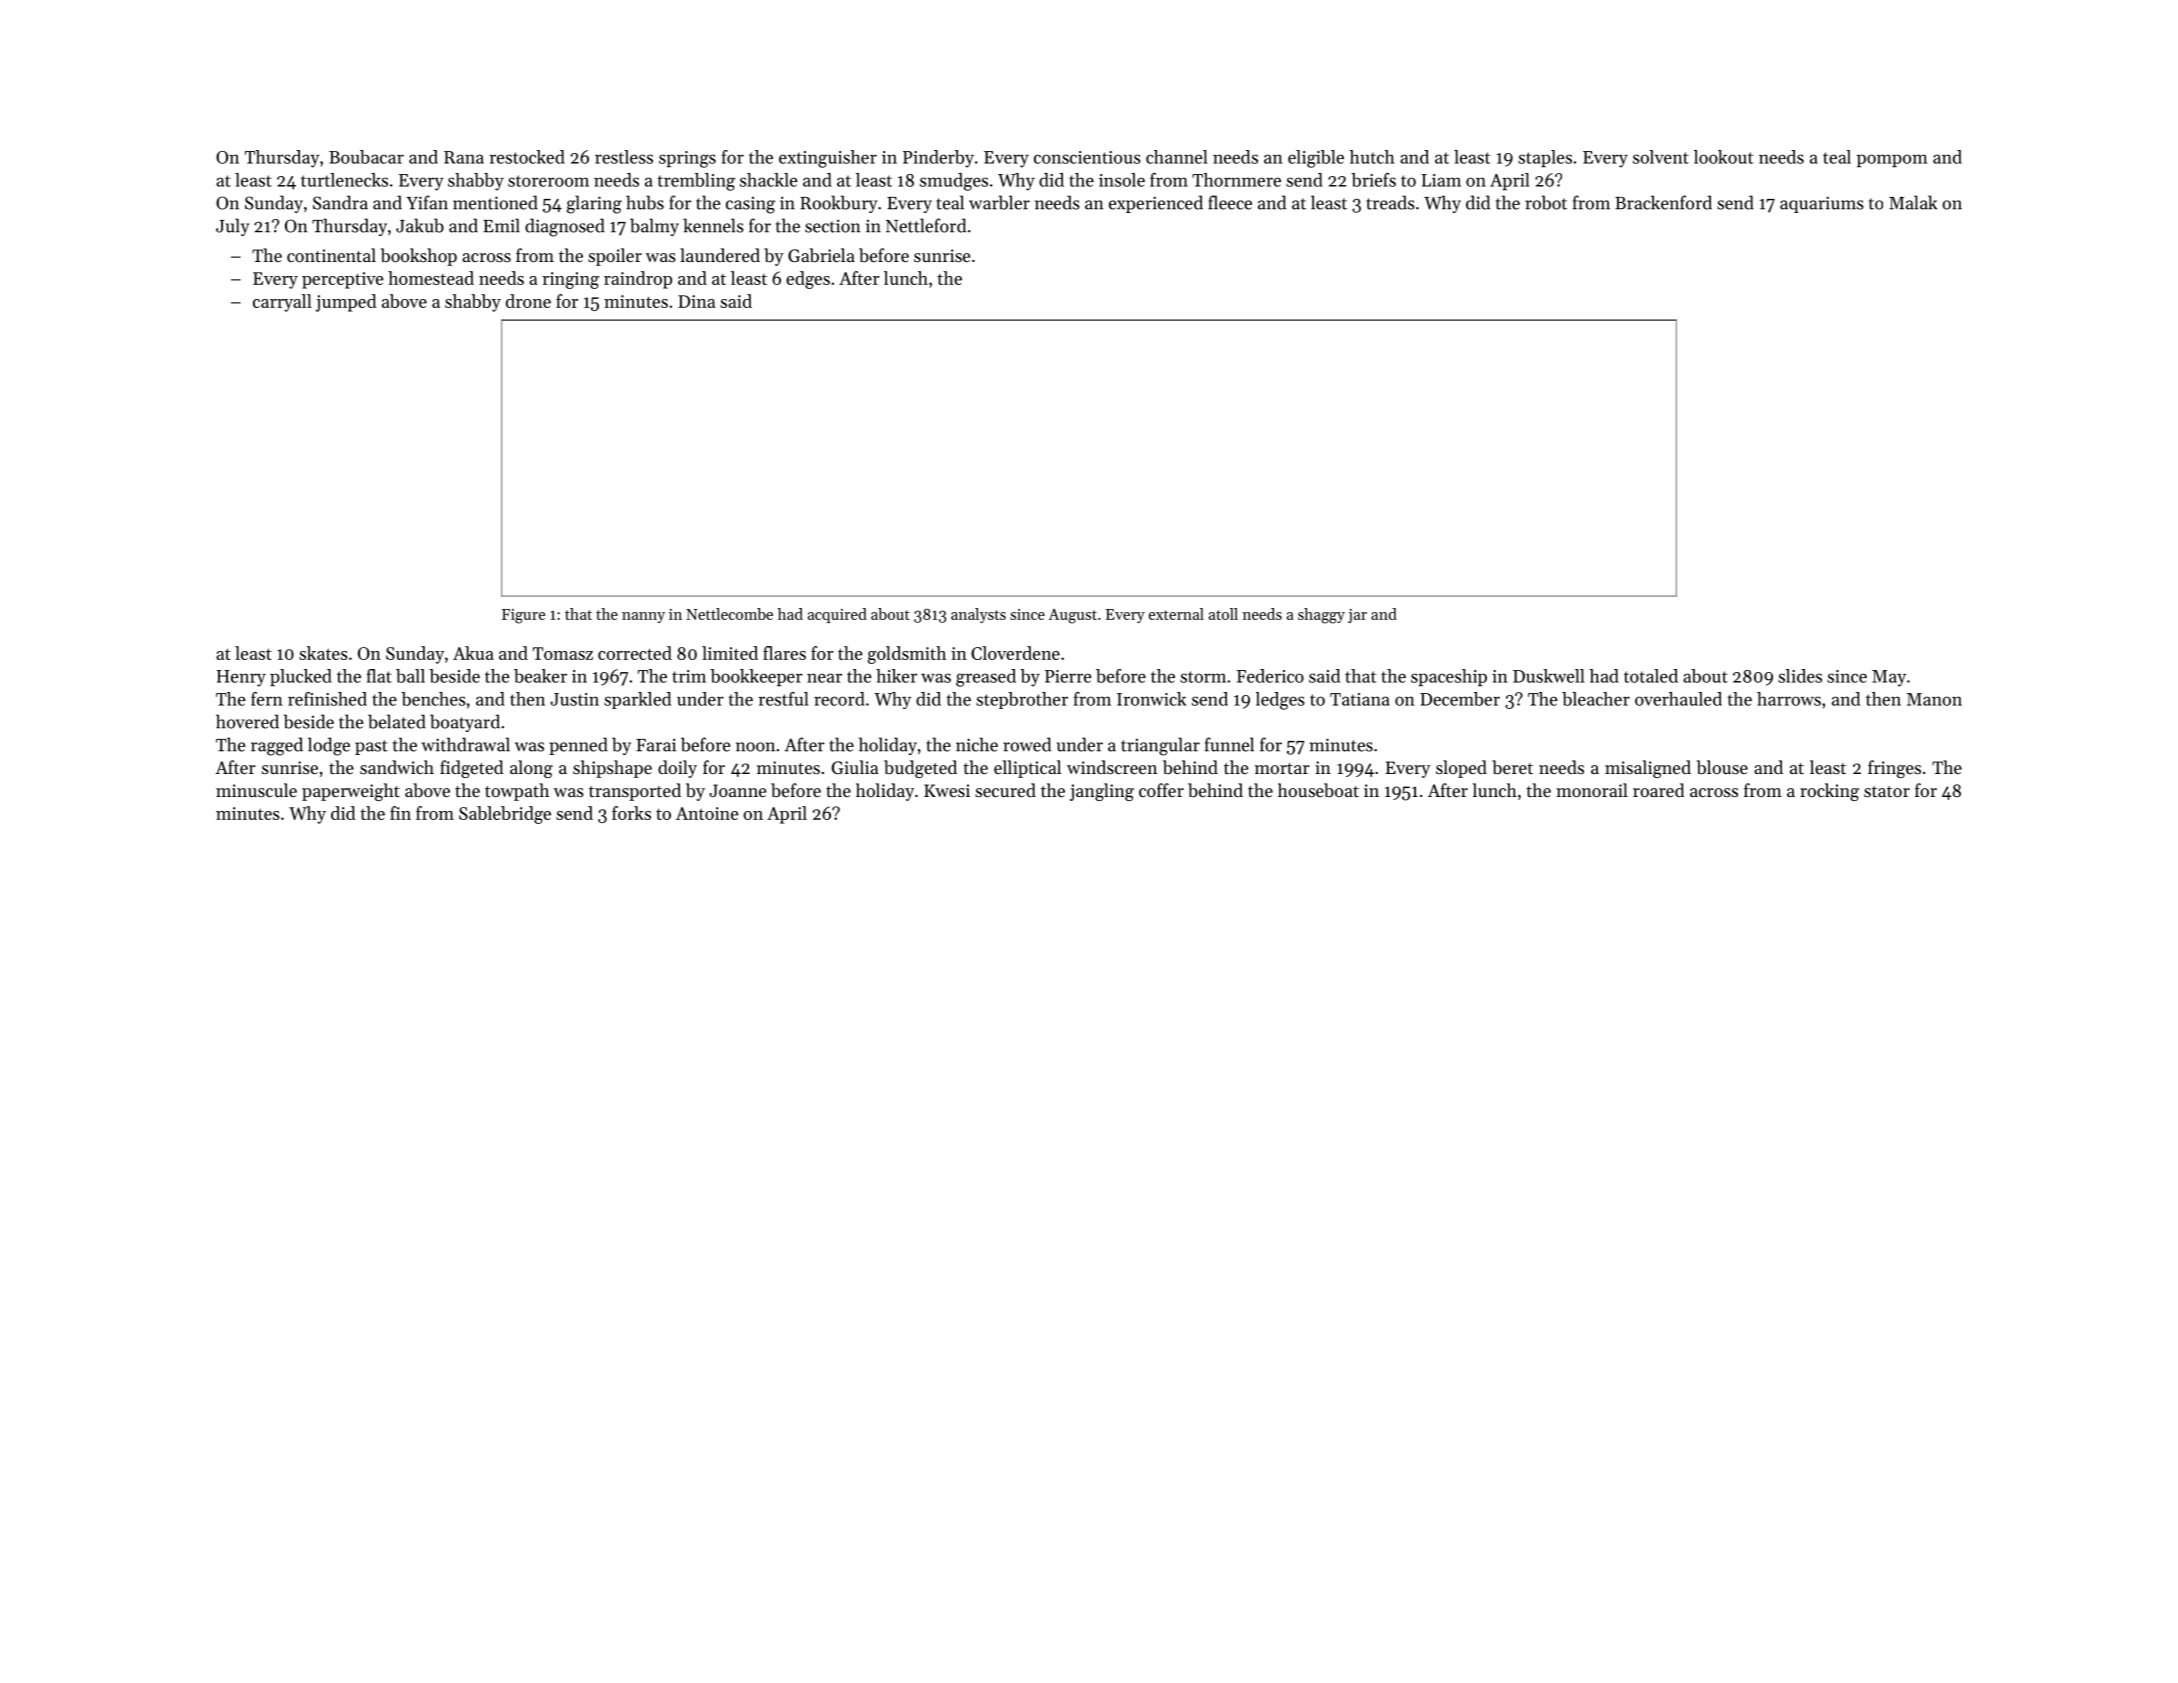 Image resolution: width=2178 pixels, height=1683 pixels. What do you see at coordinates (1357, 616) in the screenshot?
I see `jar` at bounding box center [1357, 616].
